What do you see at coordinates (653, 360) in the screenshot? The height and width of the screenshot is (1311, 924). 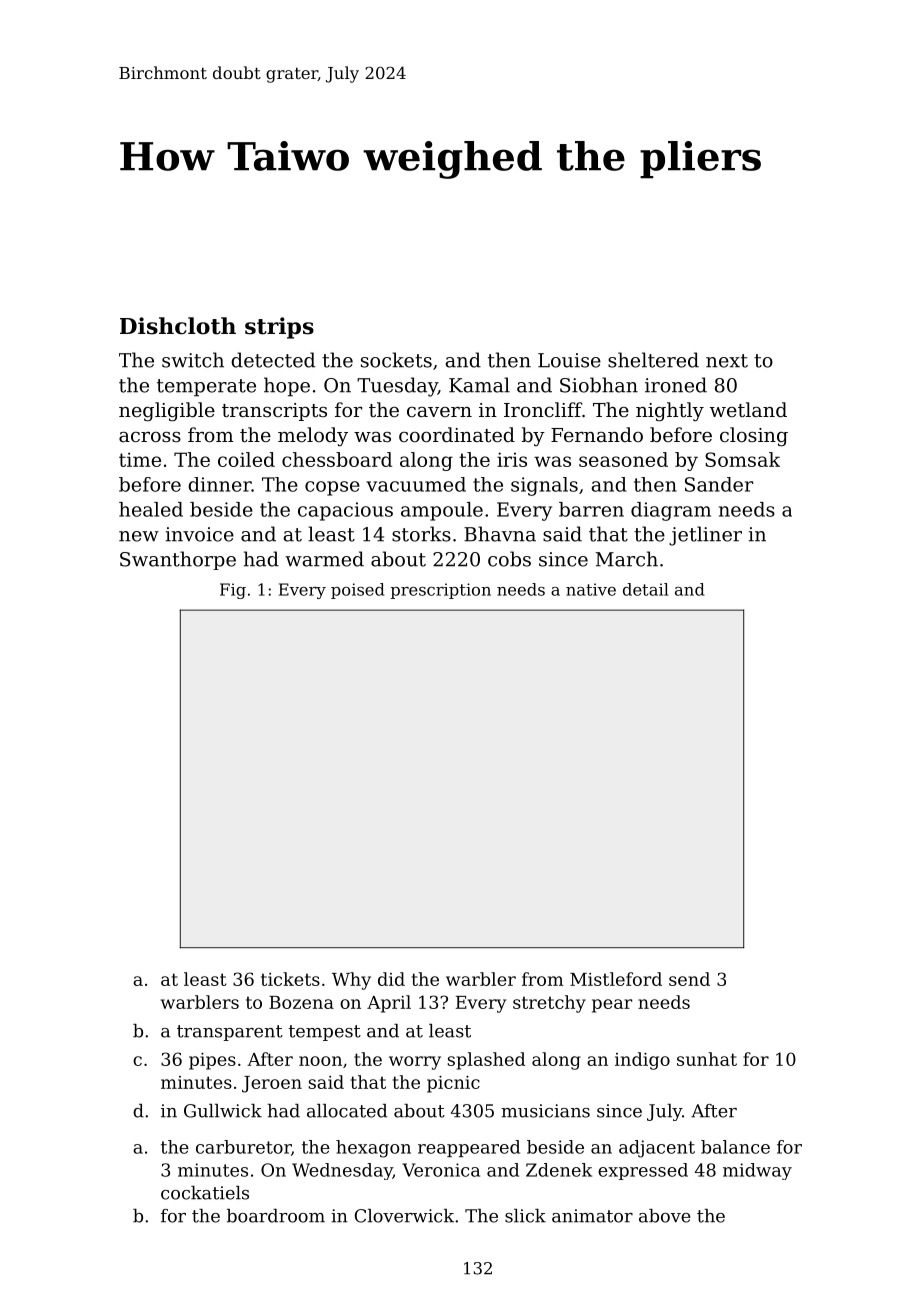 I see `sheltered` at bounding box center [653, 360].
